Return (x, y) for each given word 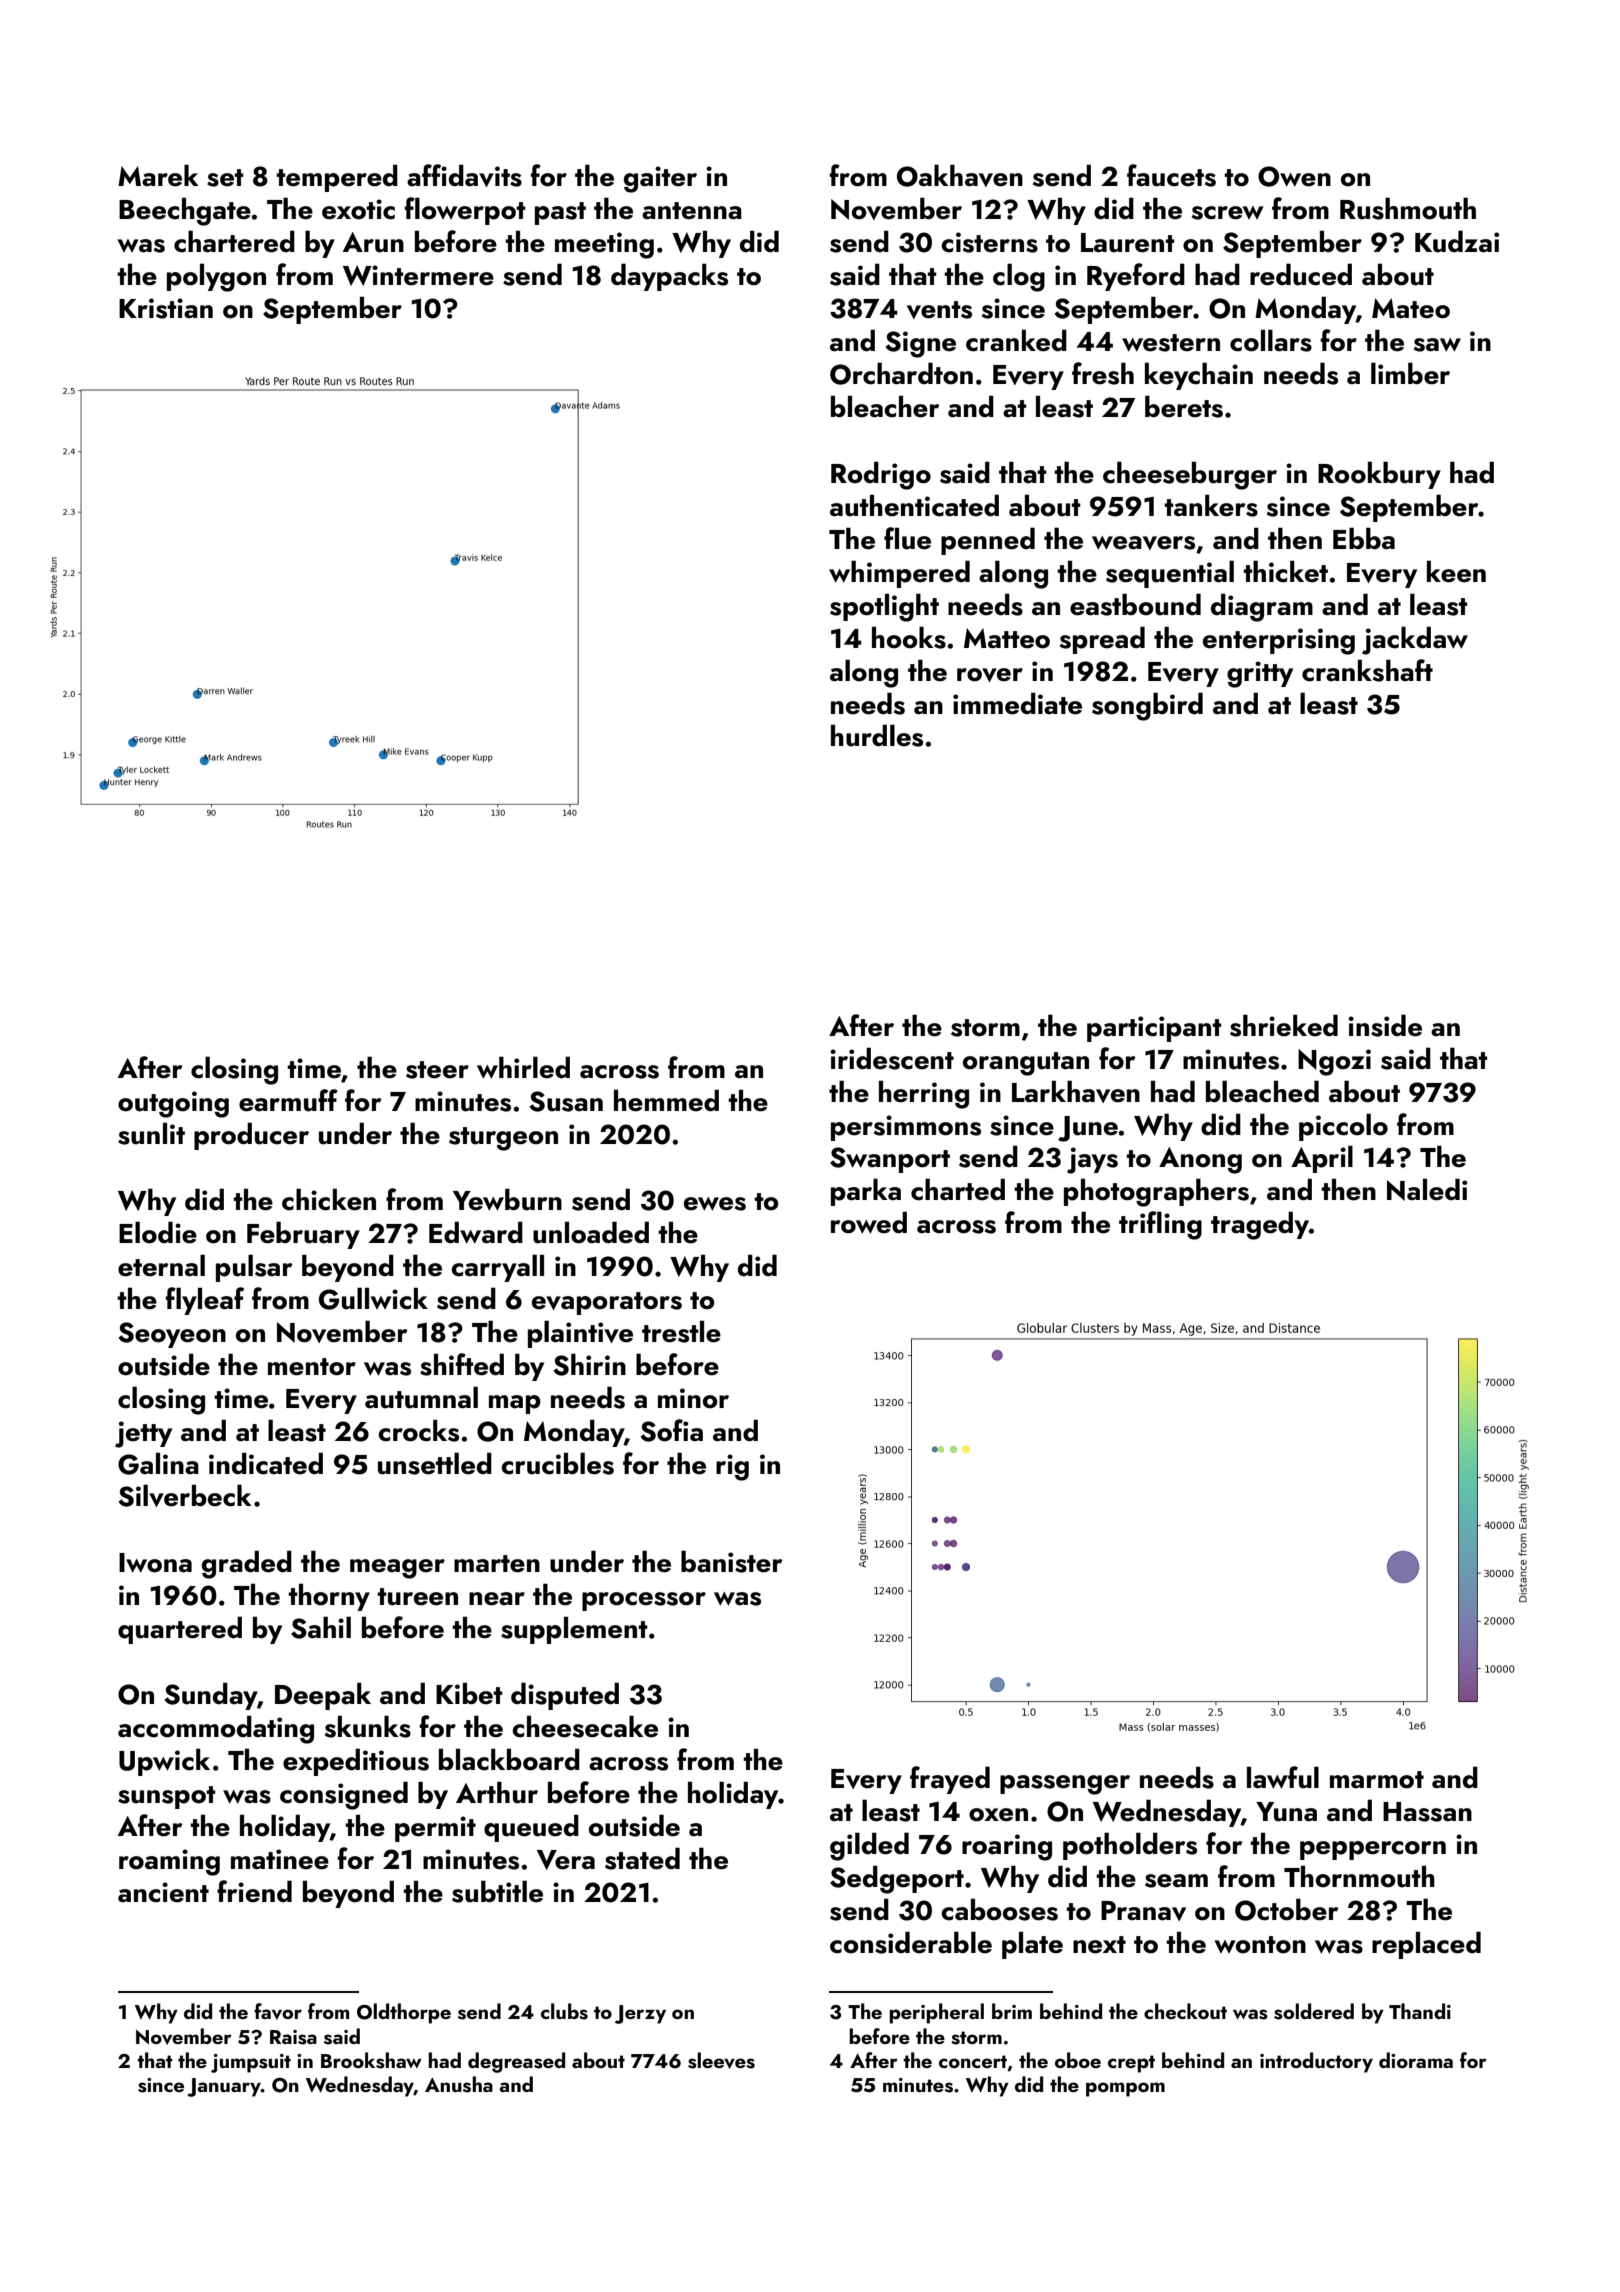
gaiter (660, 179)
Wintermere (418, 275)
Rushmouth (1408, 208)
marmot (1377, 1780)
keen (1456, 571)
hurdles (877, 735)
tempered (337, 178)
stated (642, 1858)
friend (254, 1891)
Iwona (155, 1563)
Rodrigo (881, 475)
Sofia (671, 1430)
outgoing (173, 1104)
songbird (1147, 706)
